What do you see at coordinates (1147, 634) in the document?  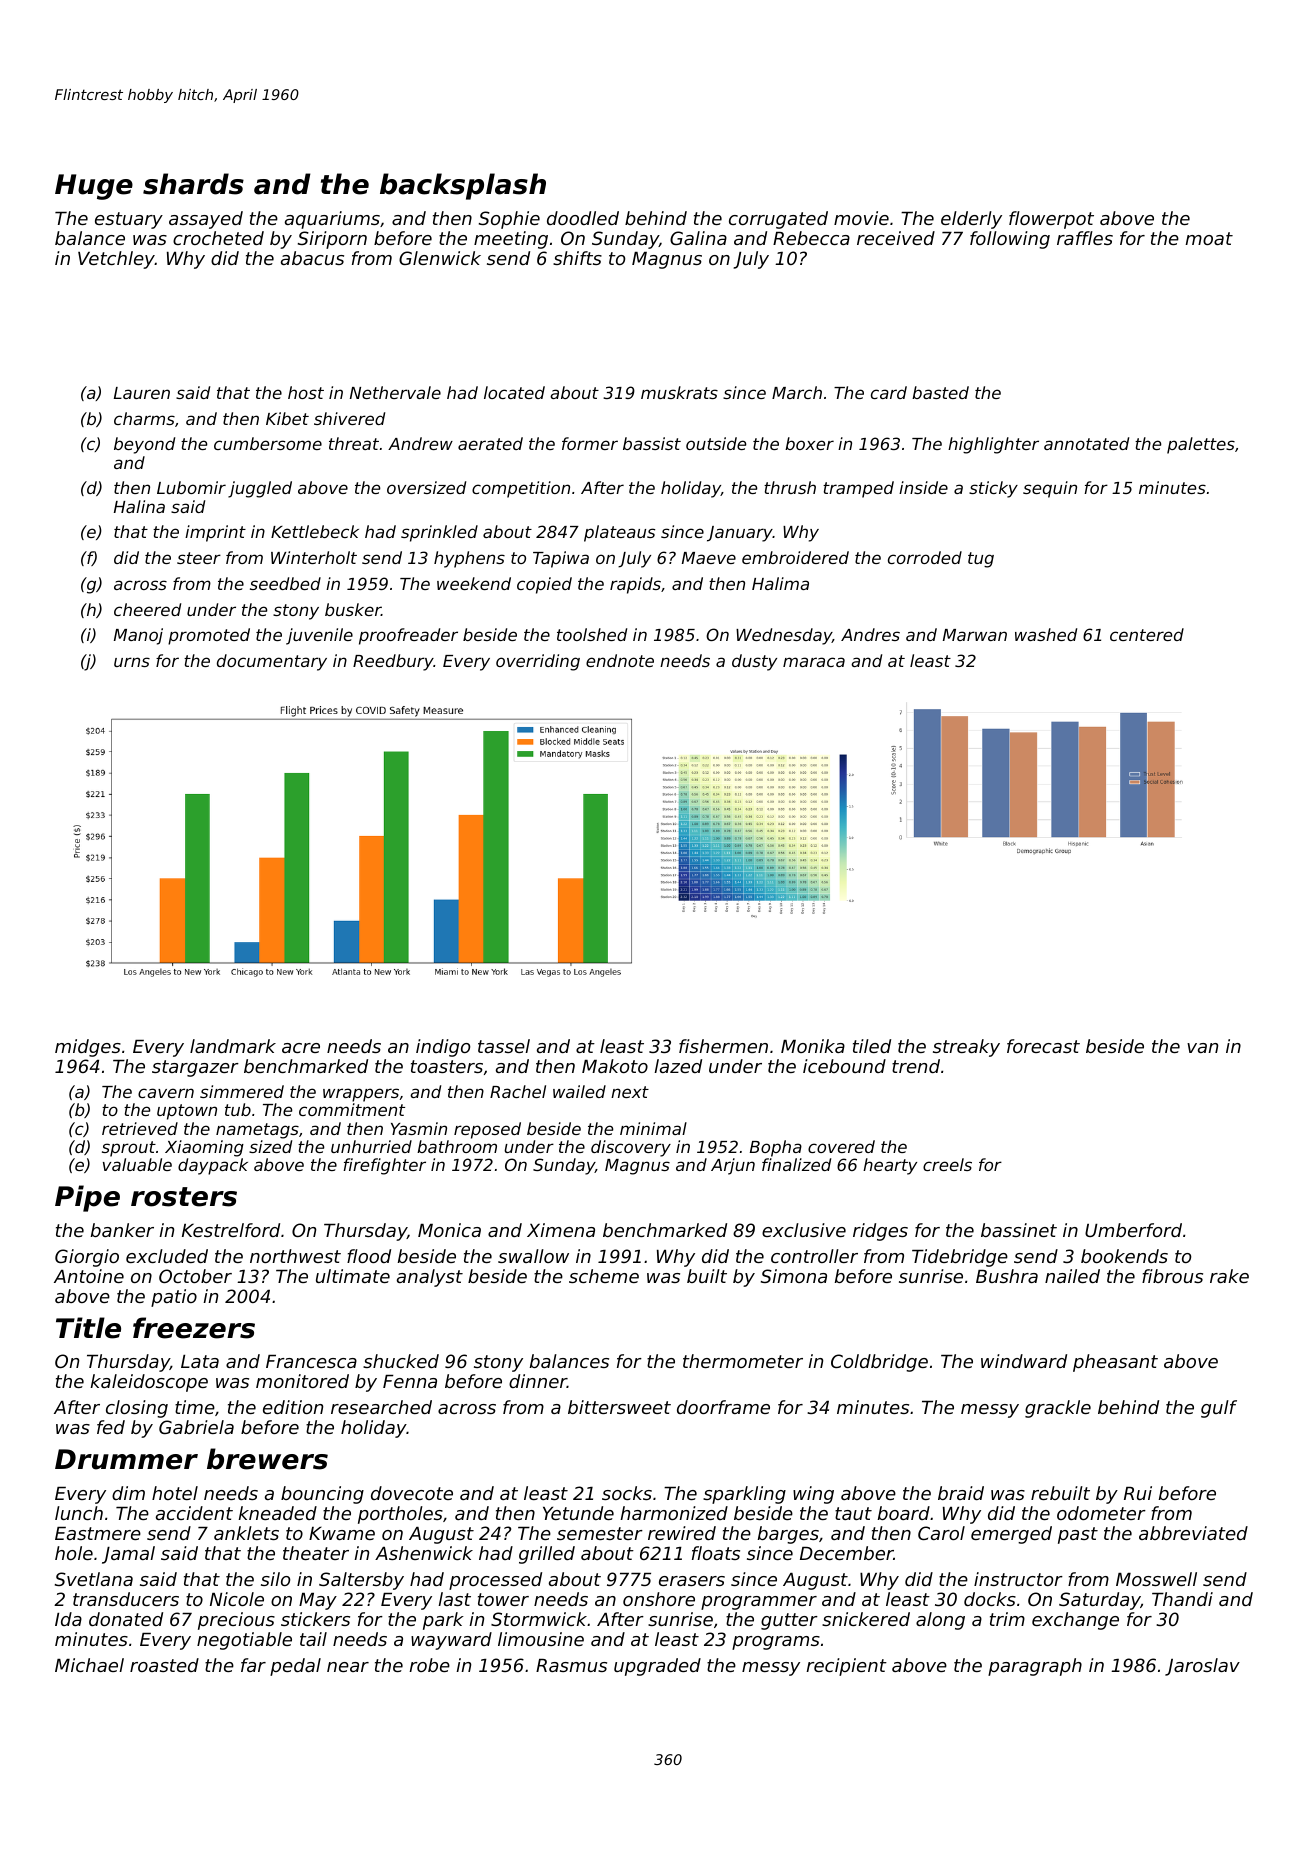 I see `centered` at bounding box center [1147, 634].
